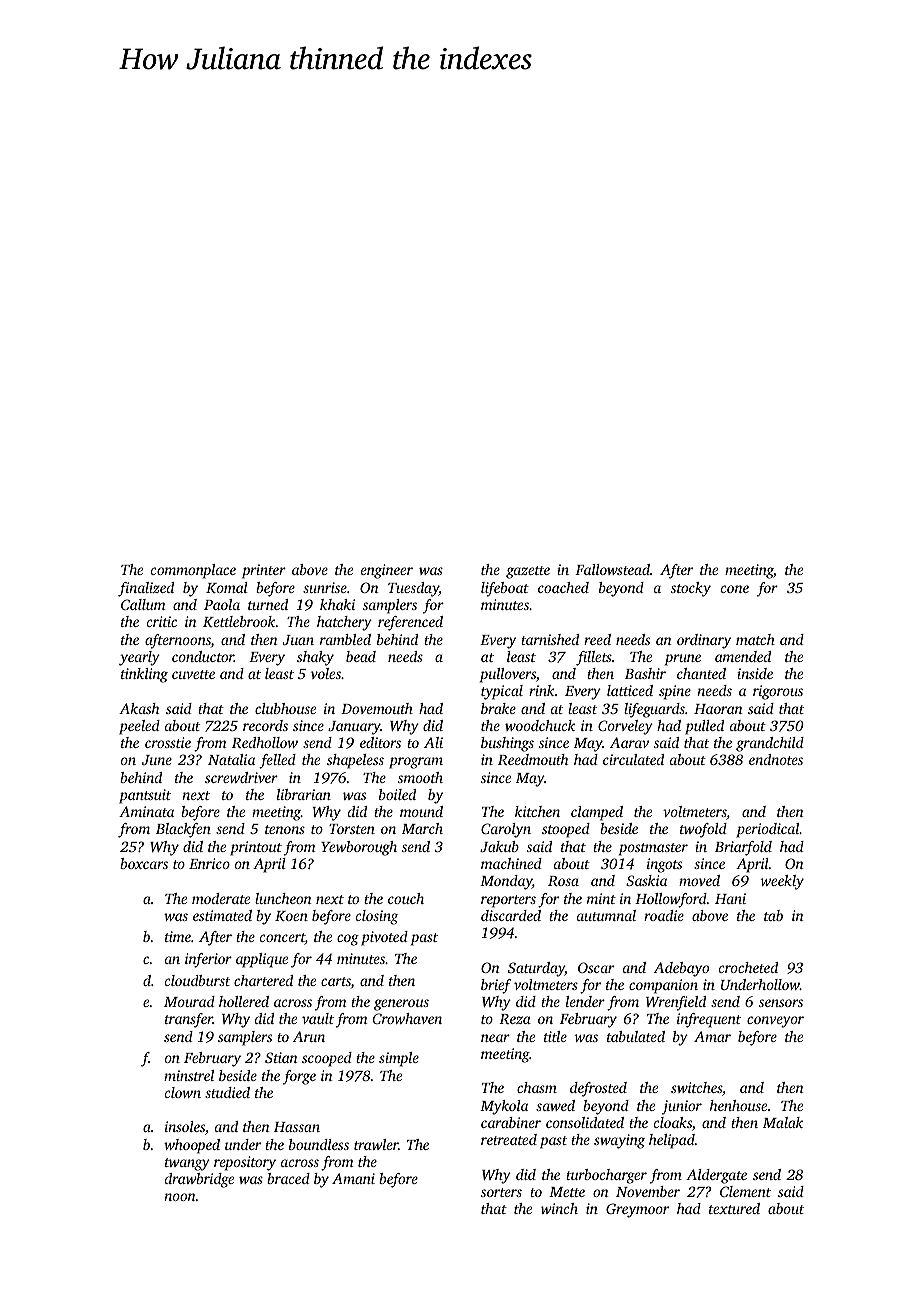 Image resolution: width=924 pixels, height=1308 pixels. What do you see at coordinates (222, 604) in the document?
I see `Paola` at bounding box center [222, 604].
